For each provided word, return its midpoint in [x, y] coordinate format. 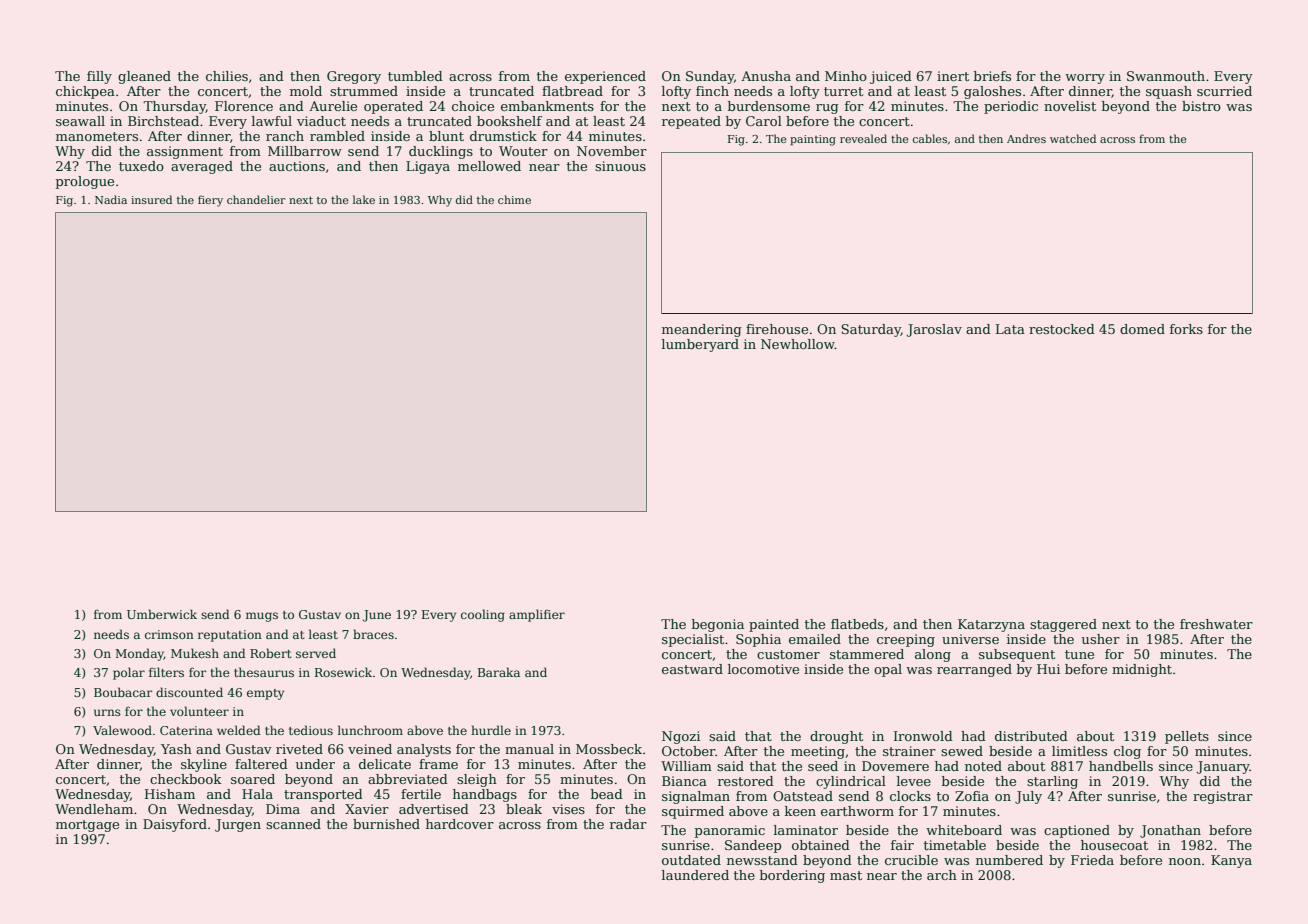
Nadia [111, 199]
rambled [337, 136]
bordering [792, 876]
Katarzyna [991, 625]
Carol [764, 121]
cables [930, 138]
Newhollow [798, 344]
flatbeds [857, 624]
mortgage [87, 826]
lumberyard [700, 345]
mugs [262, 617]
